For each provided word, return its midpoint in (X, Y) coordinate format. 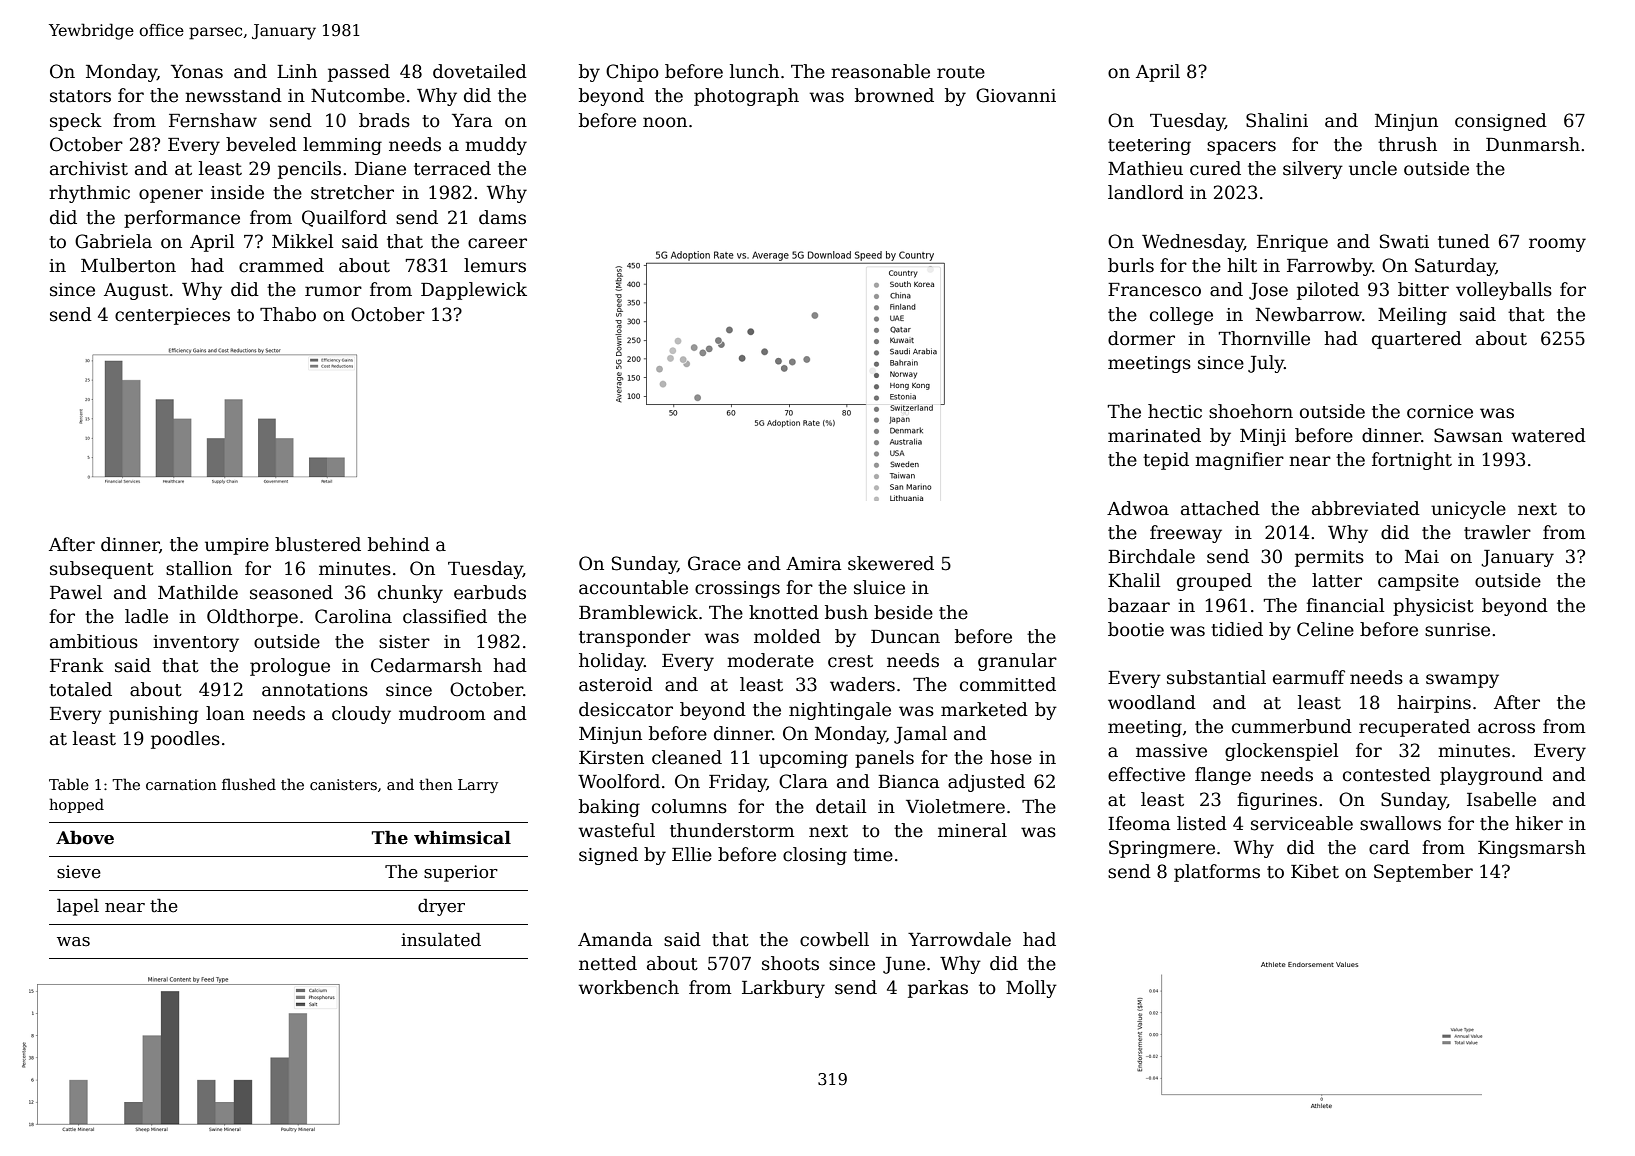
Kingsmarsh (1532, 849)
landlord (1146, 192)
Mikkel (302, 241)
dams (502, 217)
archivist (89, 168)
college (1181, 316)
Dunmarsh (1533, 144)
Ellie (692, 854)
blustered (318, 544)
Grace (714, 563)
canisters (343, 784)
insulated (441, 940)
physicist (1433, 607)
